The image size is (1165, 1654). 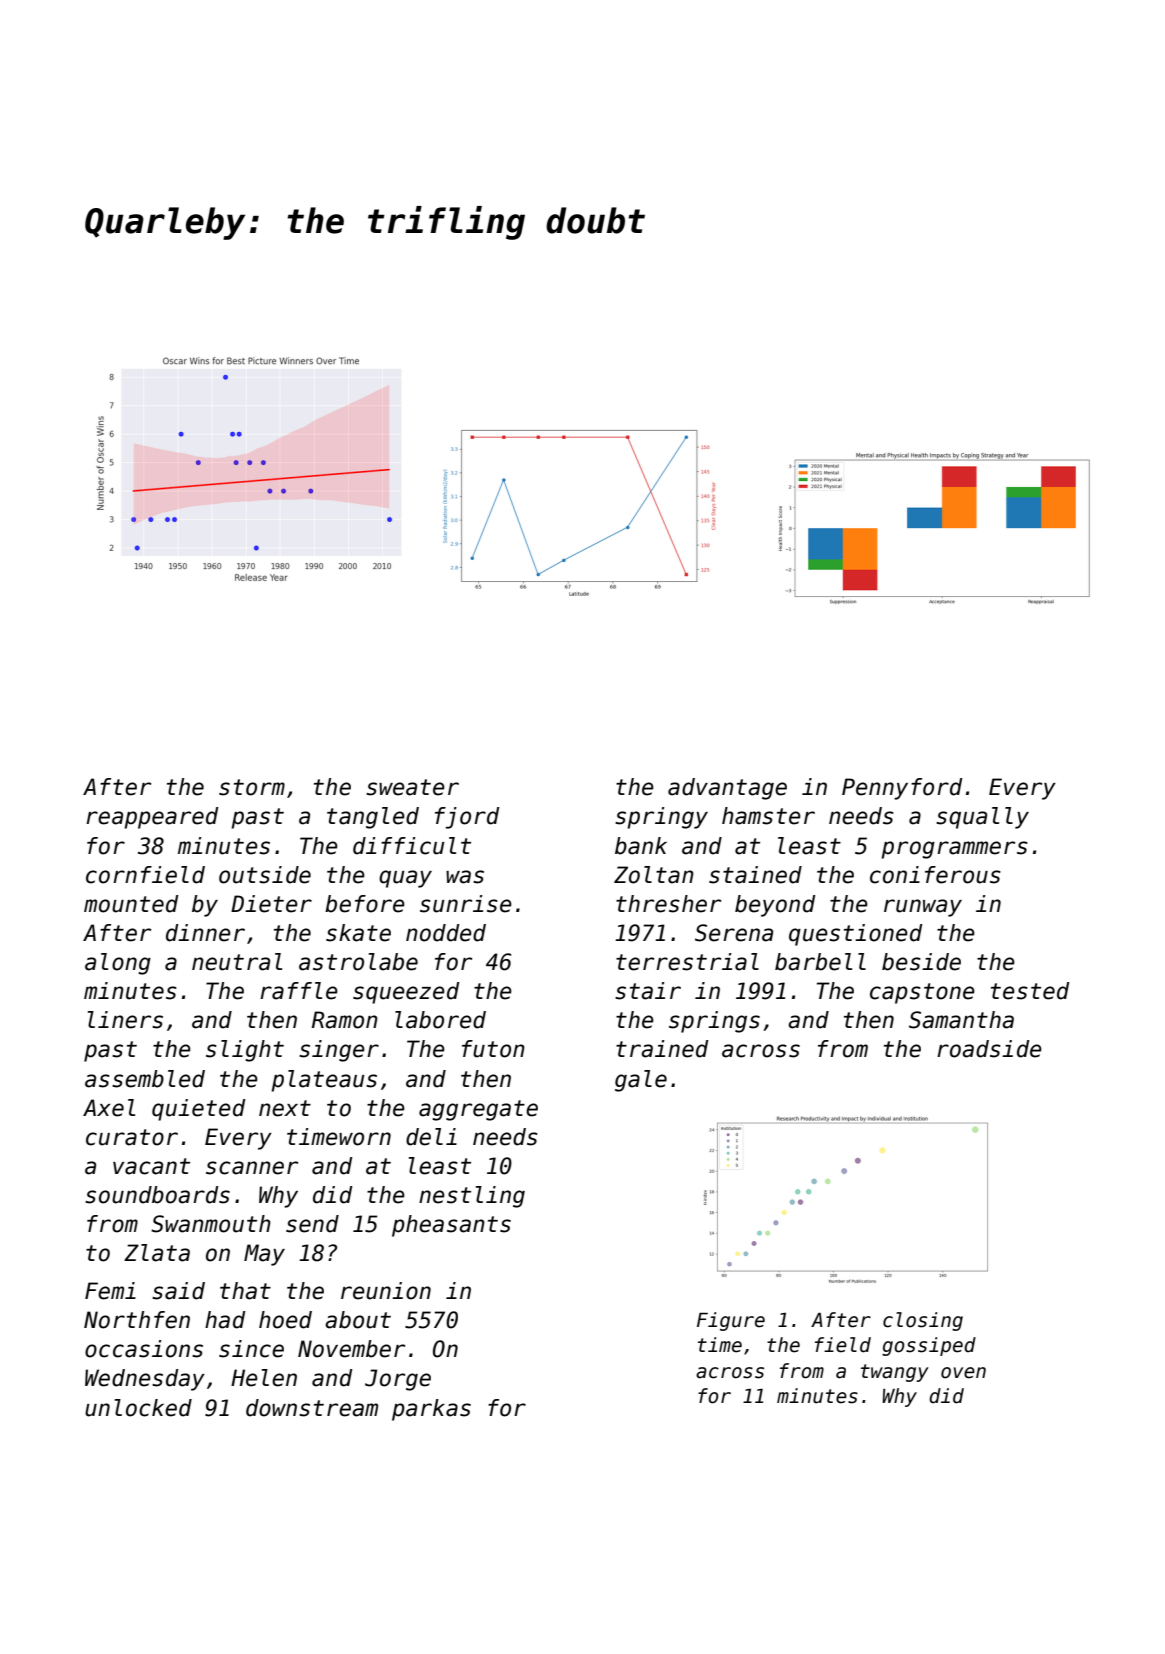 What do you see at coordinates (662, 1049) in the screenshot?
I see `trained` at bounding box center [662, 1049].
